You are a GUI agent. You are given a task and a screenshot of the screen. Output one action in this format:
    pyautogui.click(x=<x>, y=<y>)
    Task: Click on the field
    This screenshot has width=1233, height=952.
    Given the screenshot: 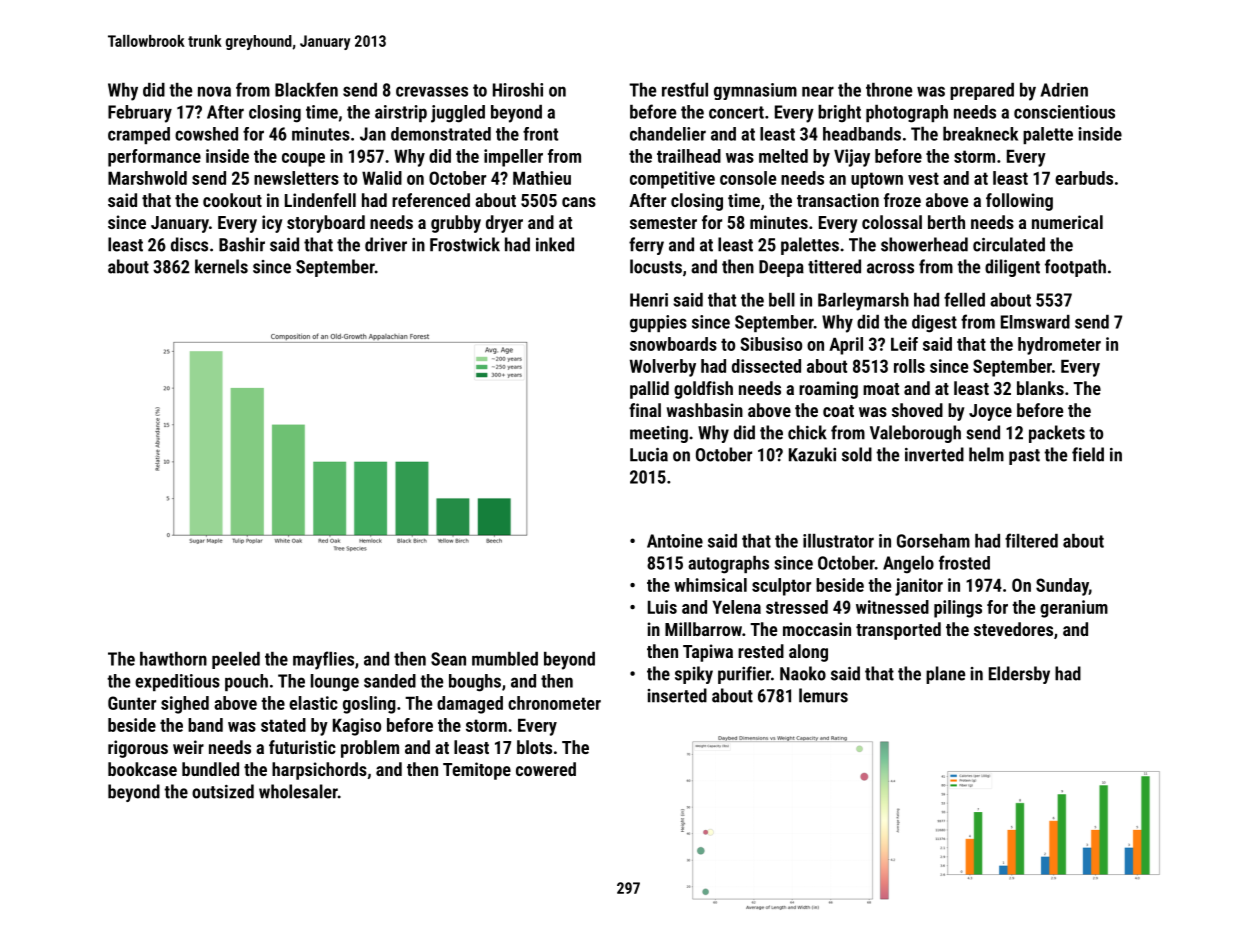 What is the action you would take?
    pyautogui.click(x=1088, y=454)
